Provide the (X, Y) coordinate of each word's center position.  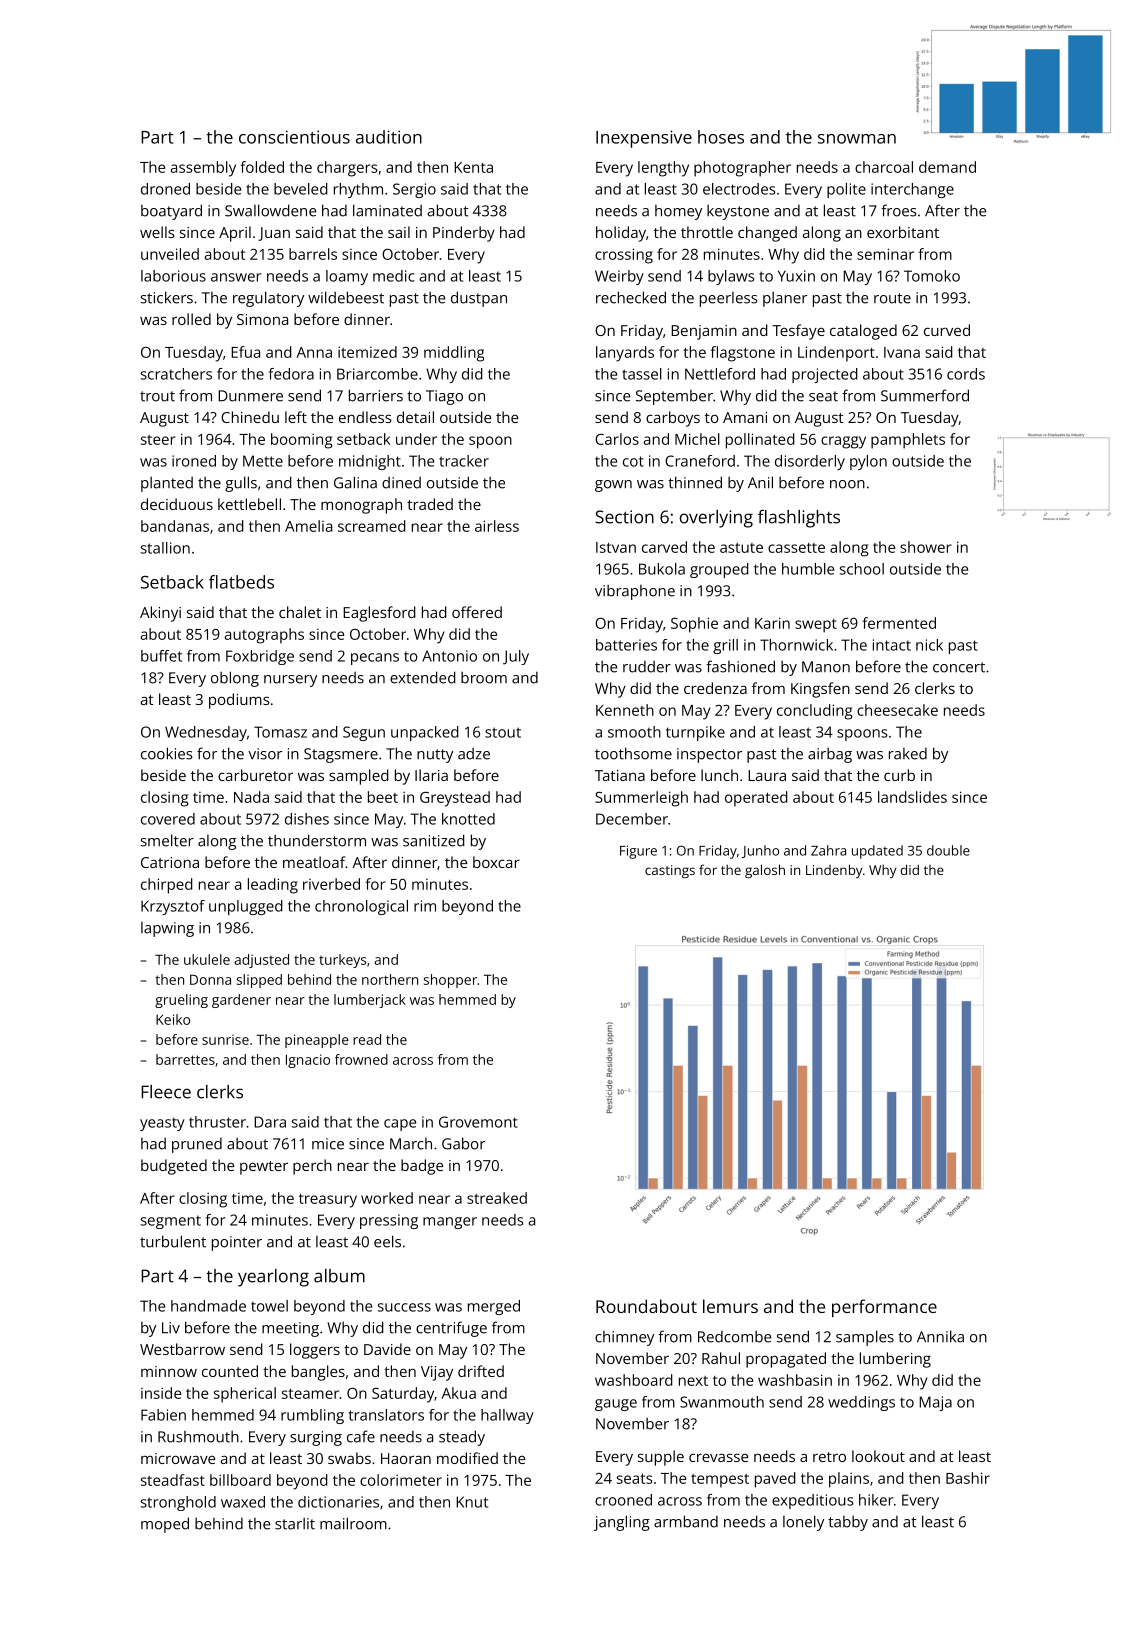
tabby (848, 1523)
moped (165, 1525)
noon (847, 484)
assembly (203, 169)
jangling (622, 1523)
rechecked (631, 297)
